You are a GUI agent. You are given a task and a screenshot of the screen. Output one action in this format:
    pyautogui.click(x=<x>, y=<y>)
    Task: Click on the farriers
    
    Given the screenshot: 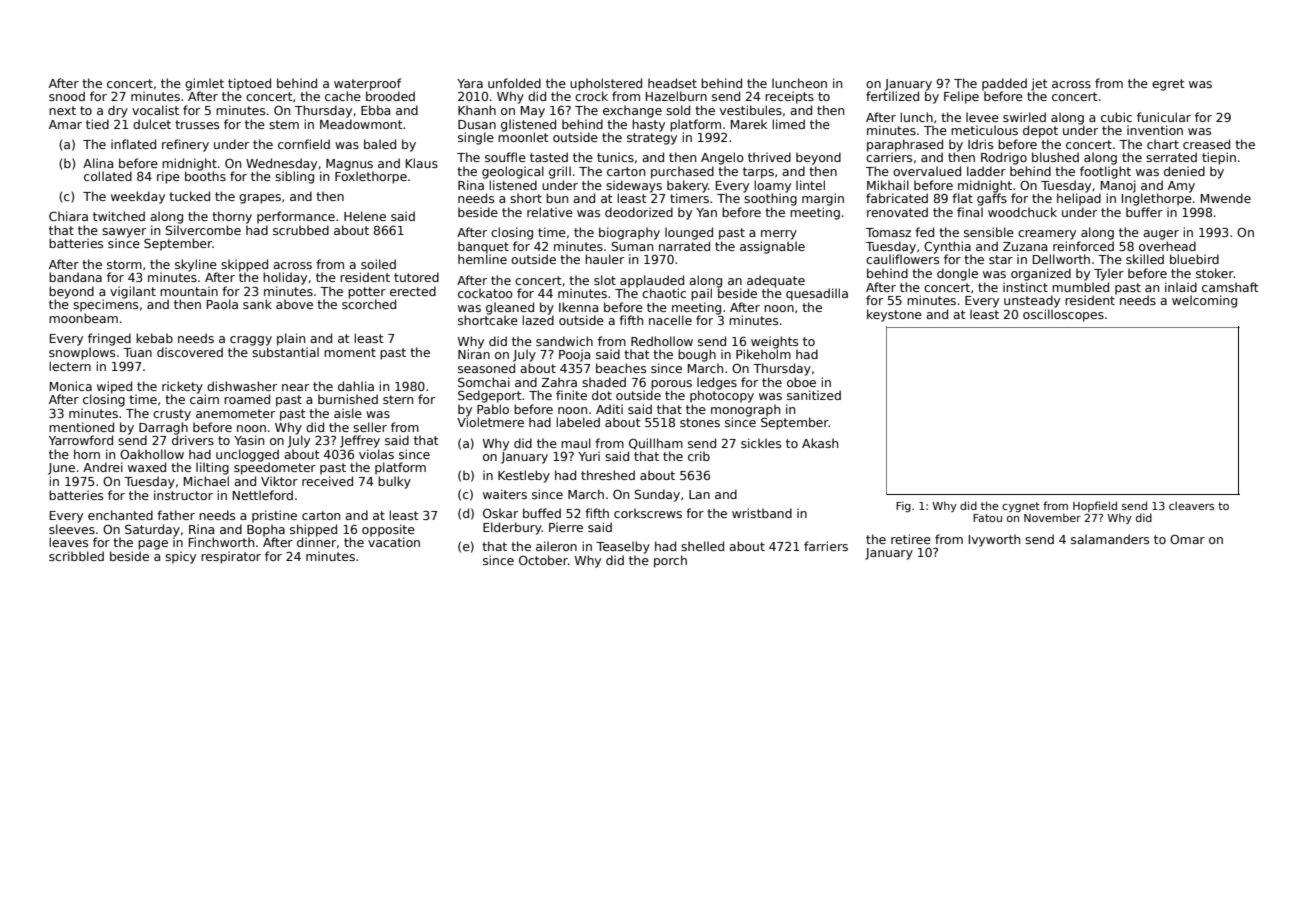 What is the action you would take?
    pyautogui.click(x=826, y=546)
